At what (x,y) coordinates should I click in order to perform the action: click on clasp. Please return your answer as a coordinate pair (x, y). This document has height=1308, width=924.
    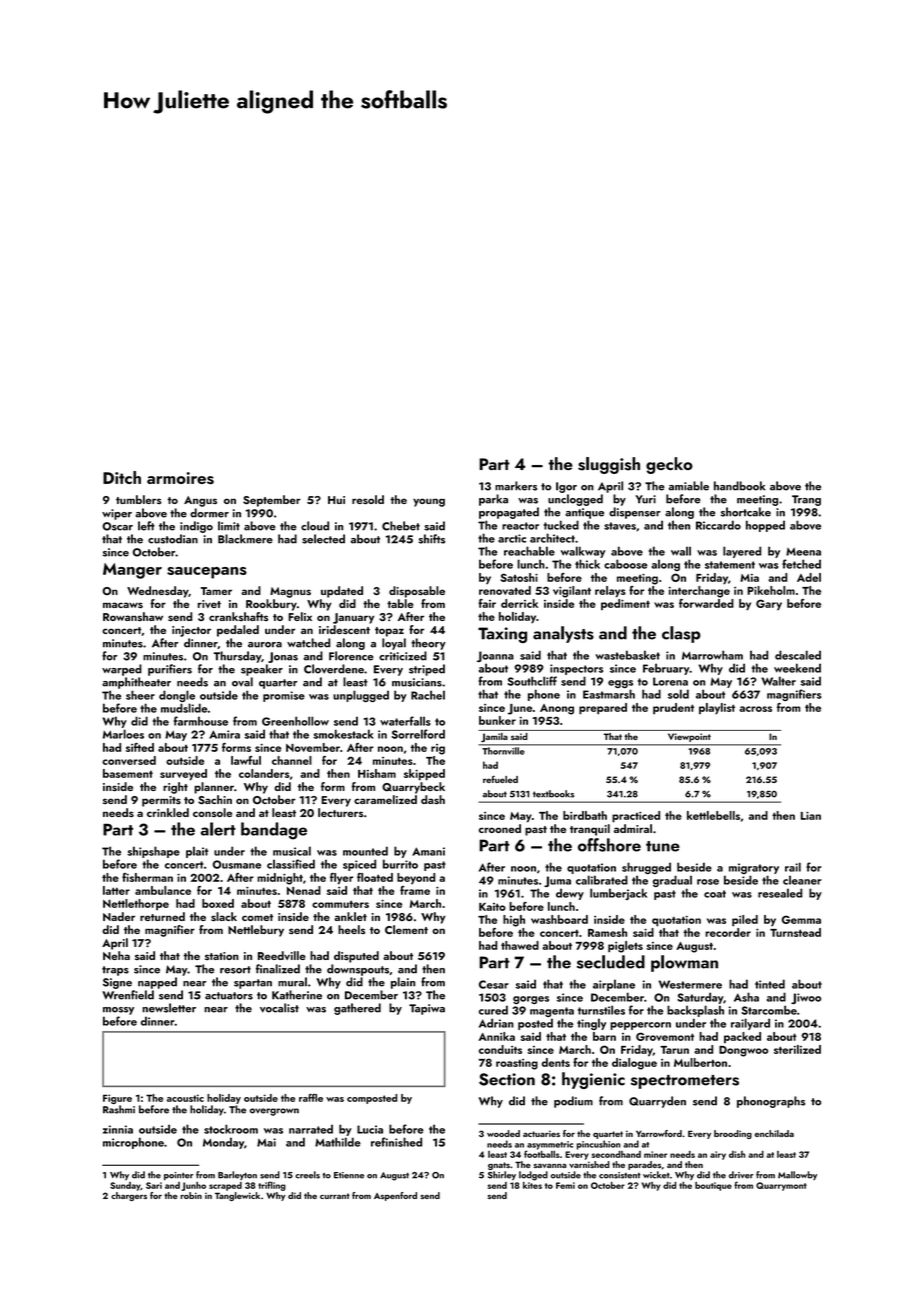
    Looking at the image, I should click on (681, 634).
